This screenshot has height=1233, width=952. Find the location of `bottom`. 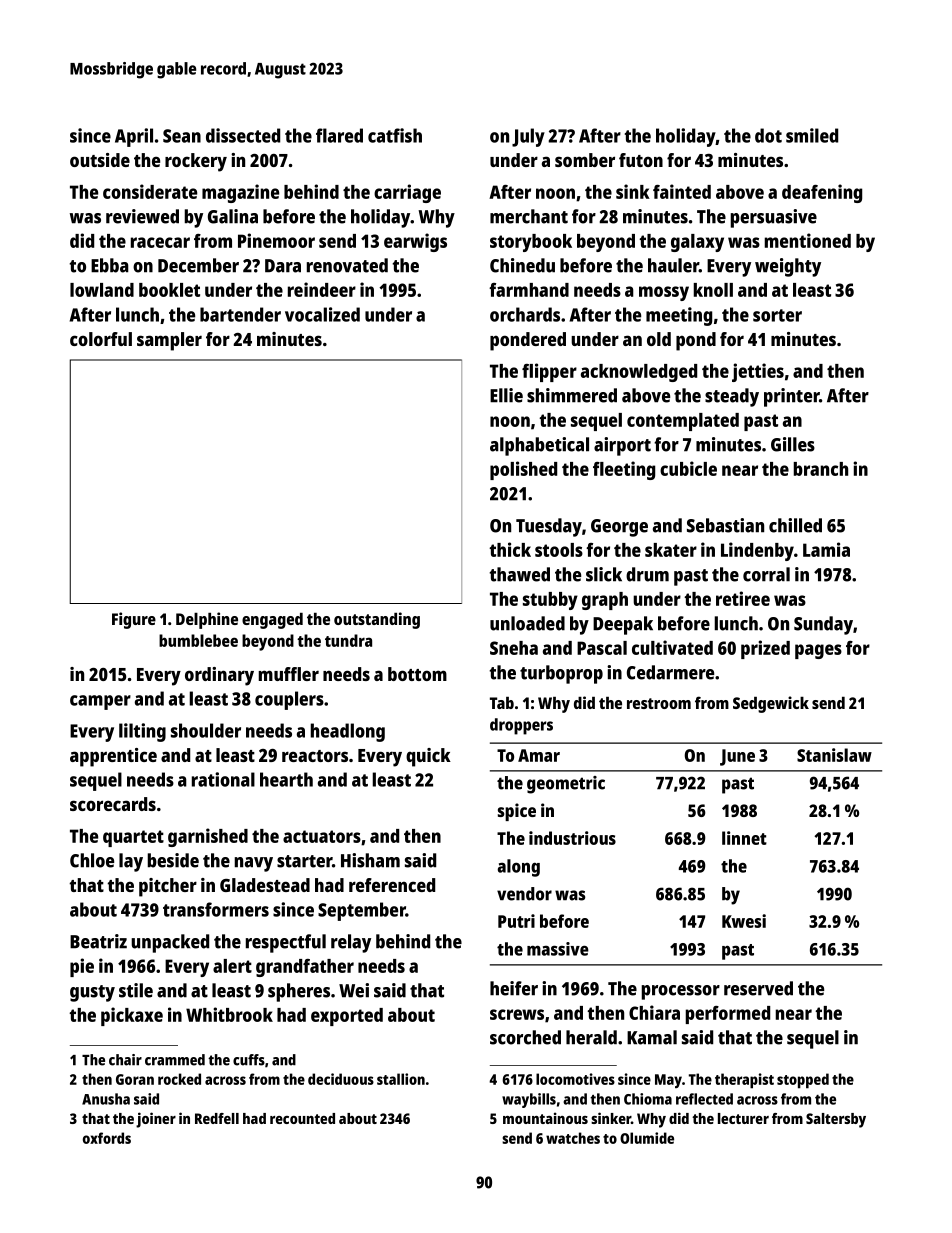

bottom is located at coordinates (417, 674).
